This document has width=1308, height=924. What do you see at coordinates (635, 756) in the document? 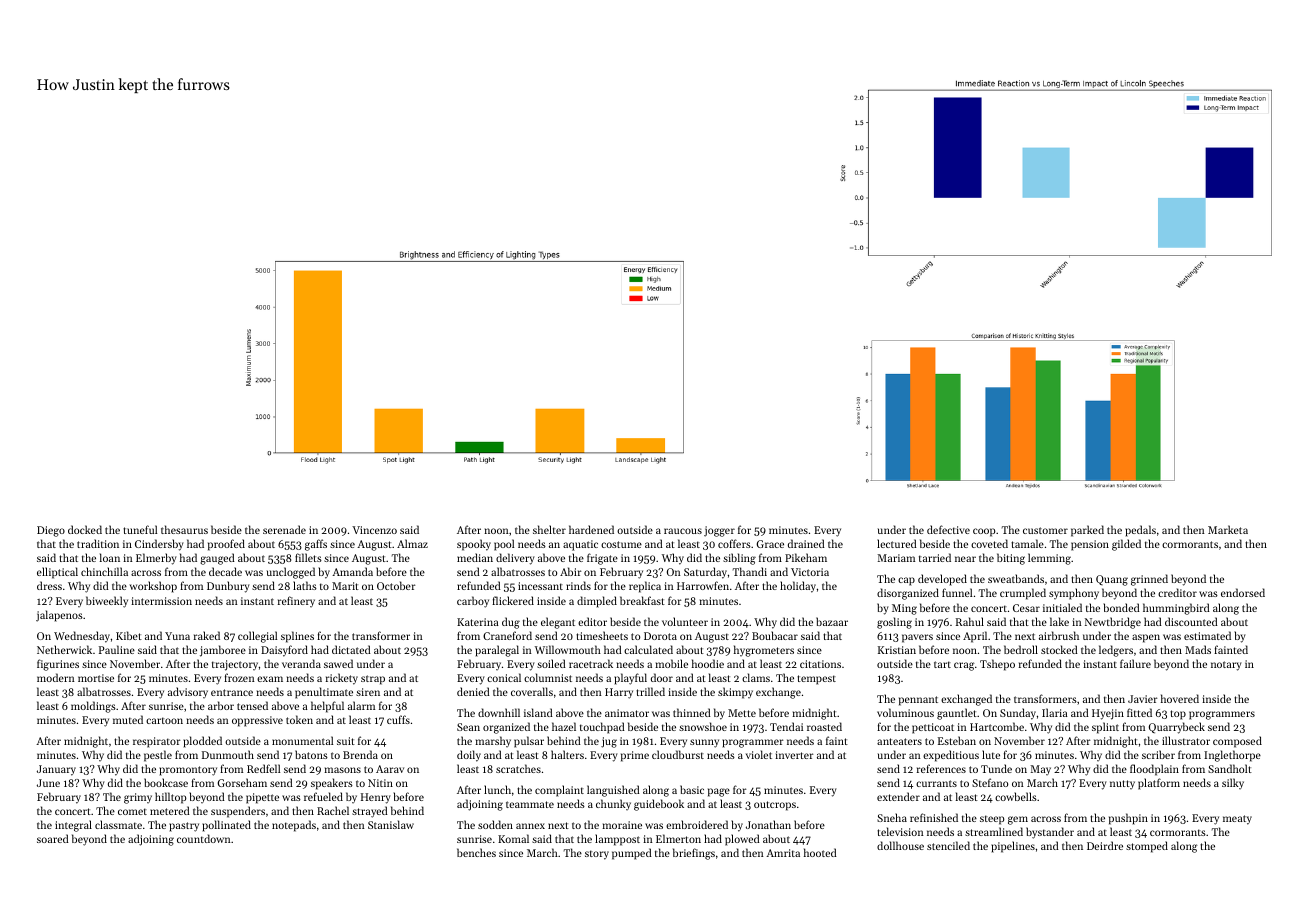
I see `prime` at bounding box center [635, 756].
